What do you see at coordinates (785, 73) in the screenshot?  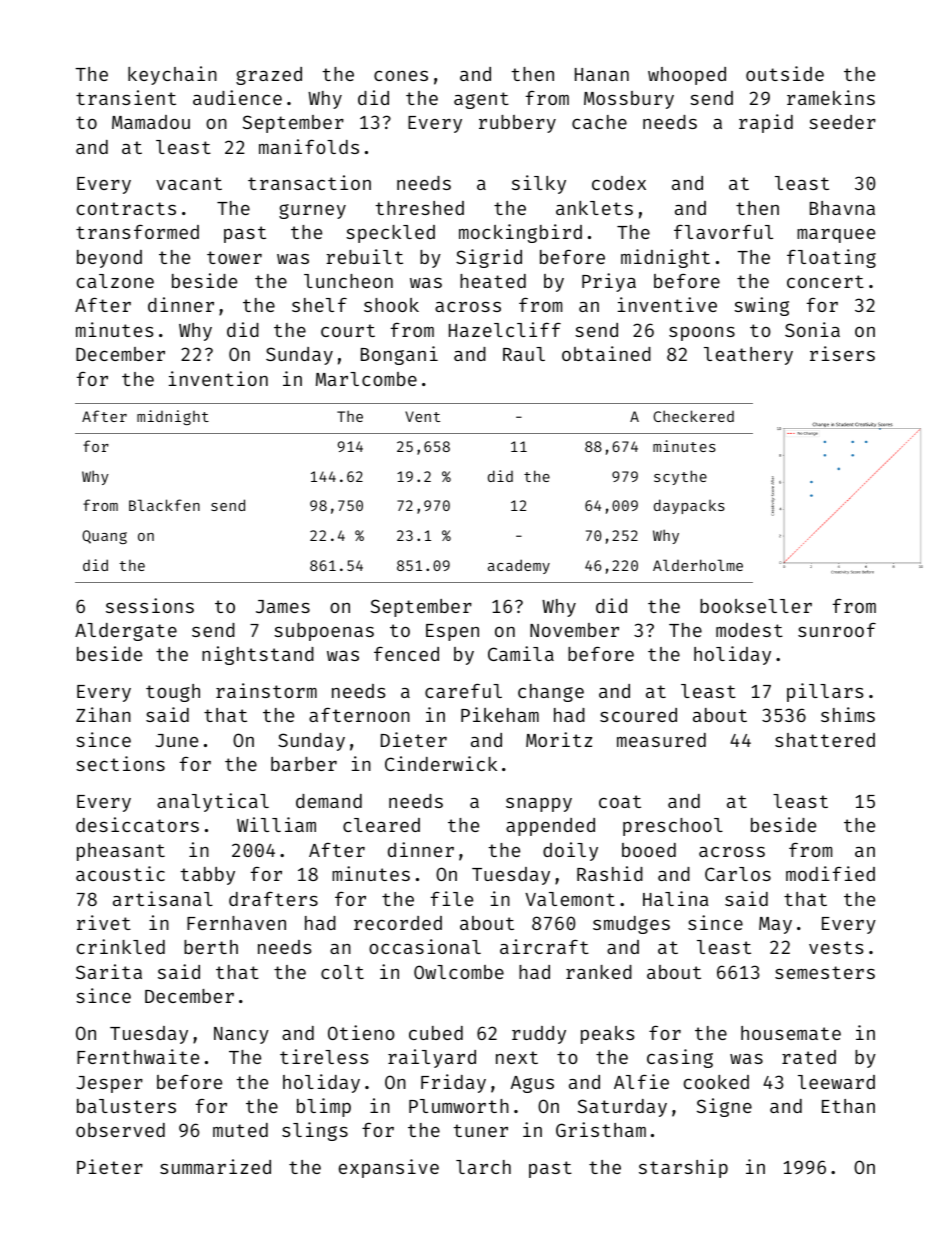 I see `outside` at bounding box center [785, 73].
